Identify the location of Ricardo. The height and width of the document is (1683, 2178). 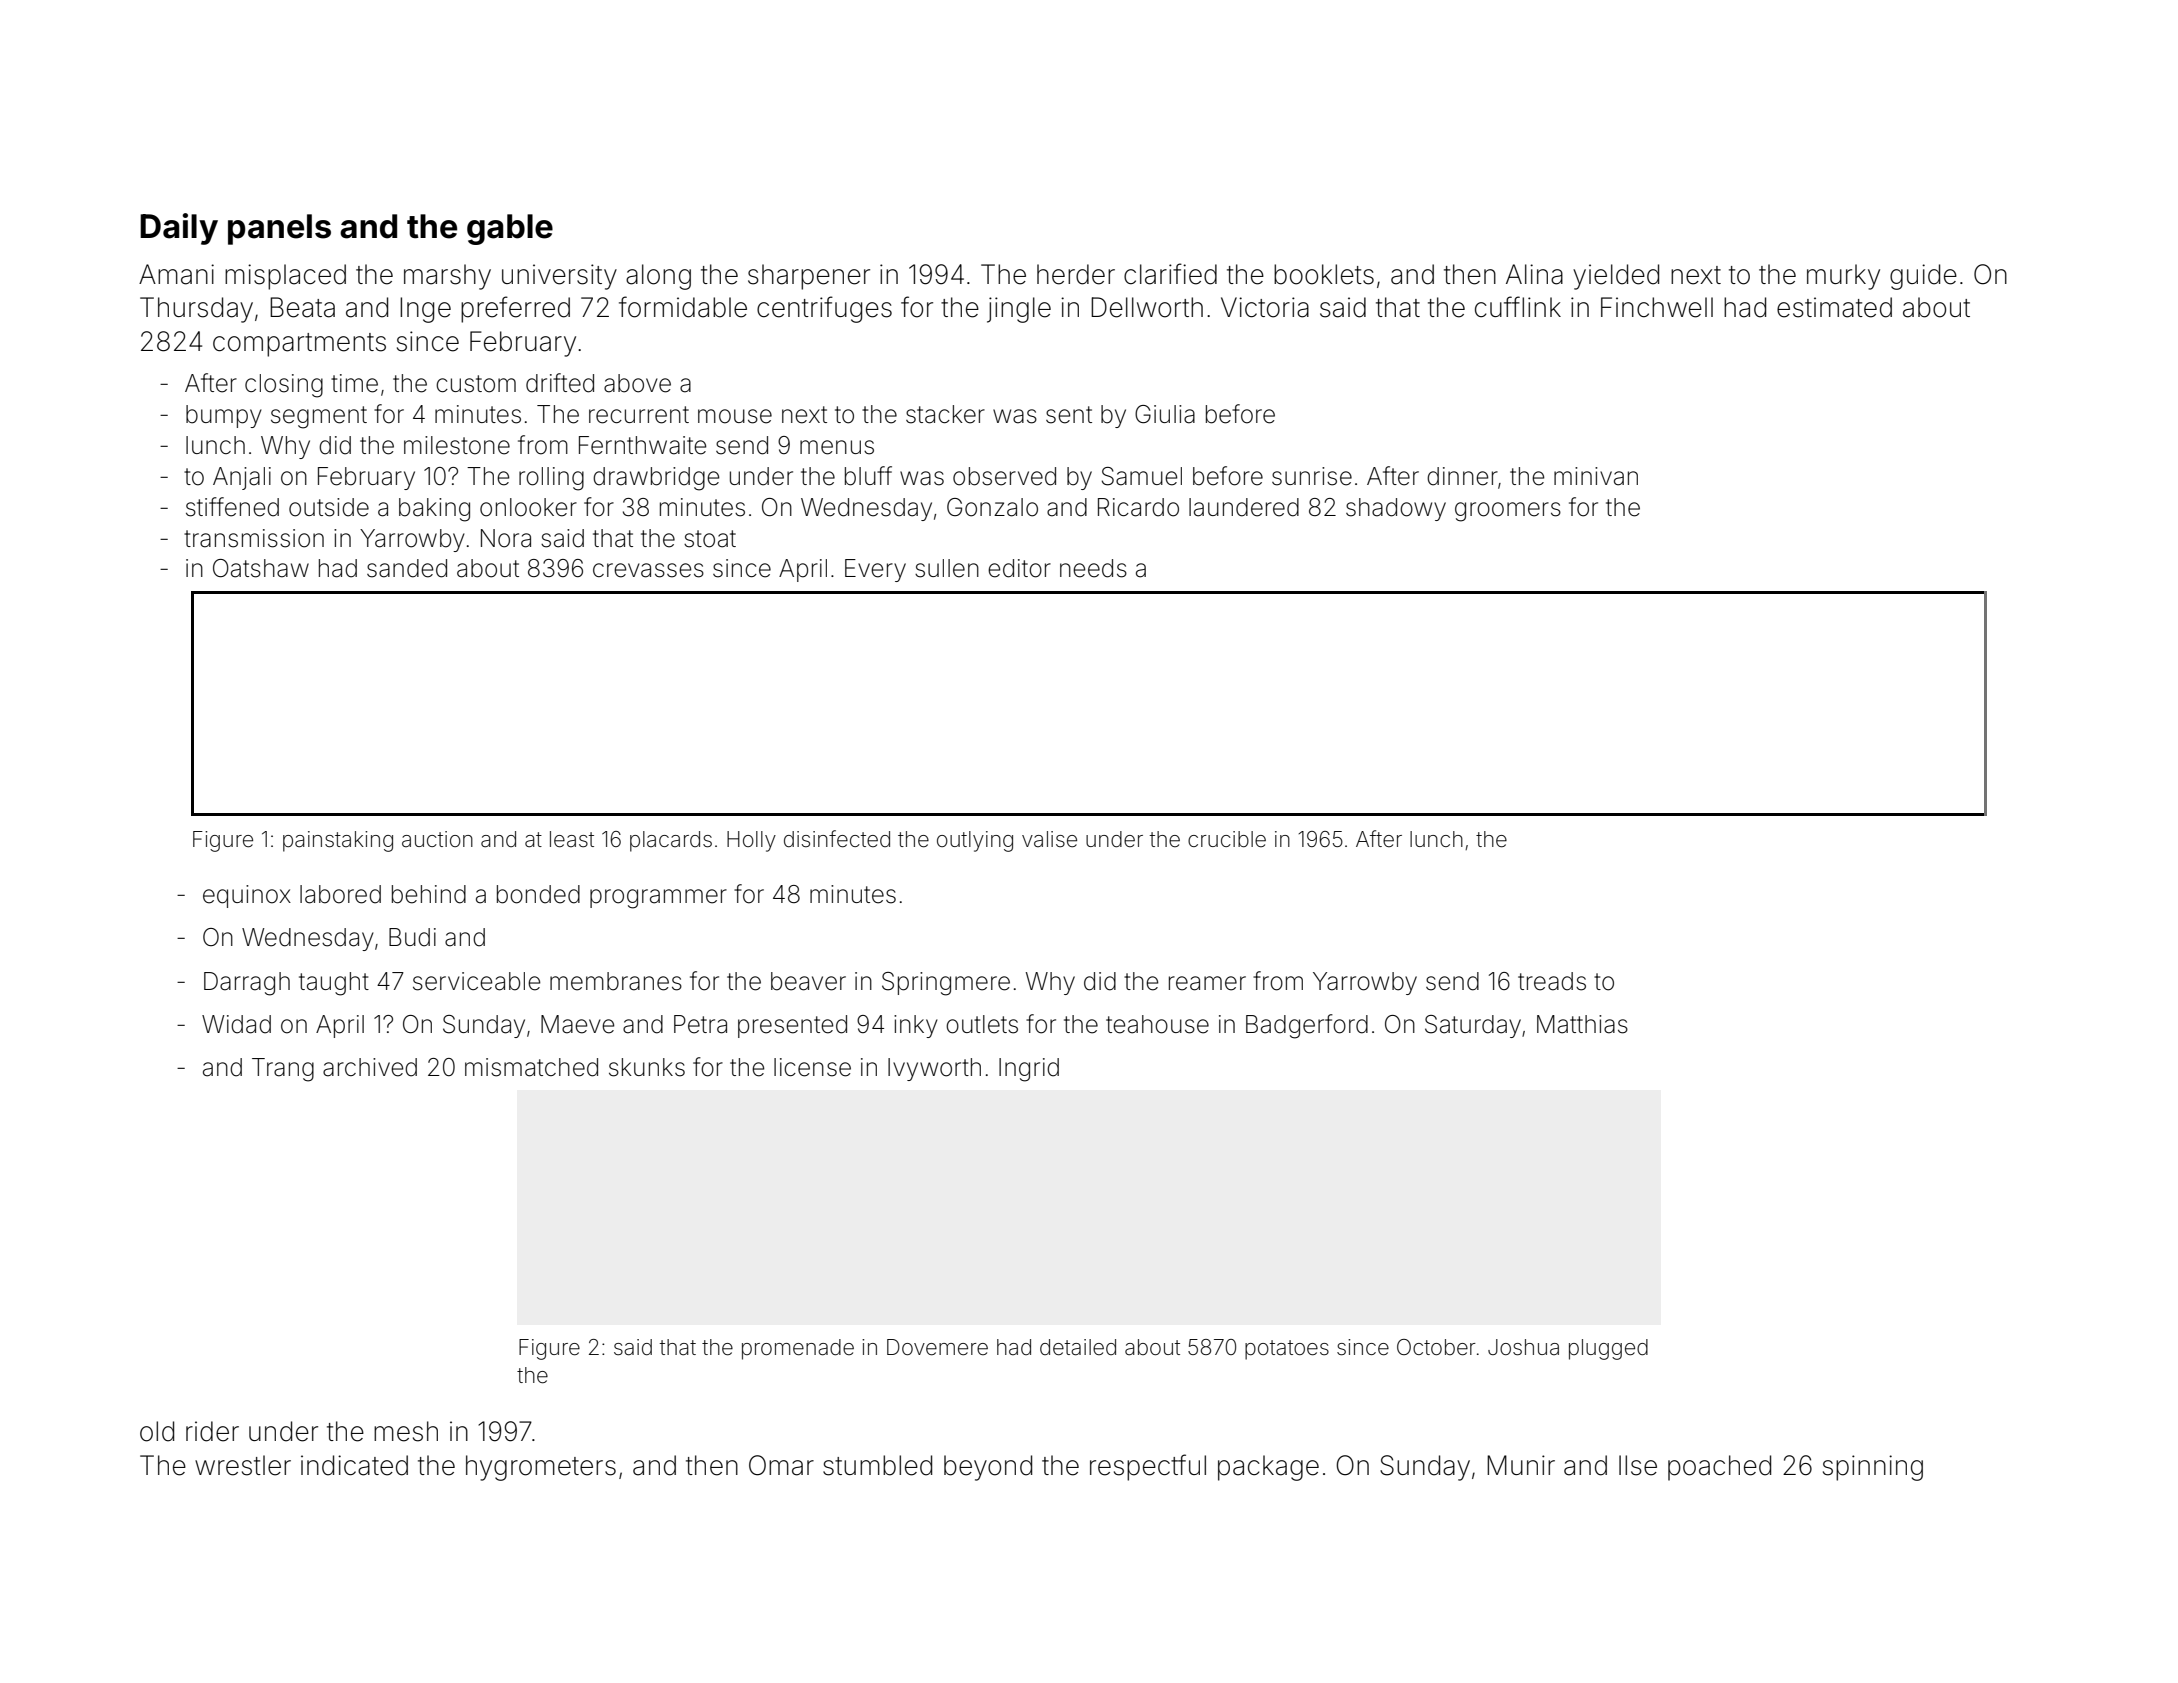
(1138, 507).
